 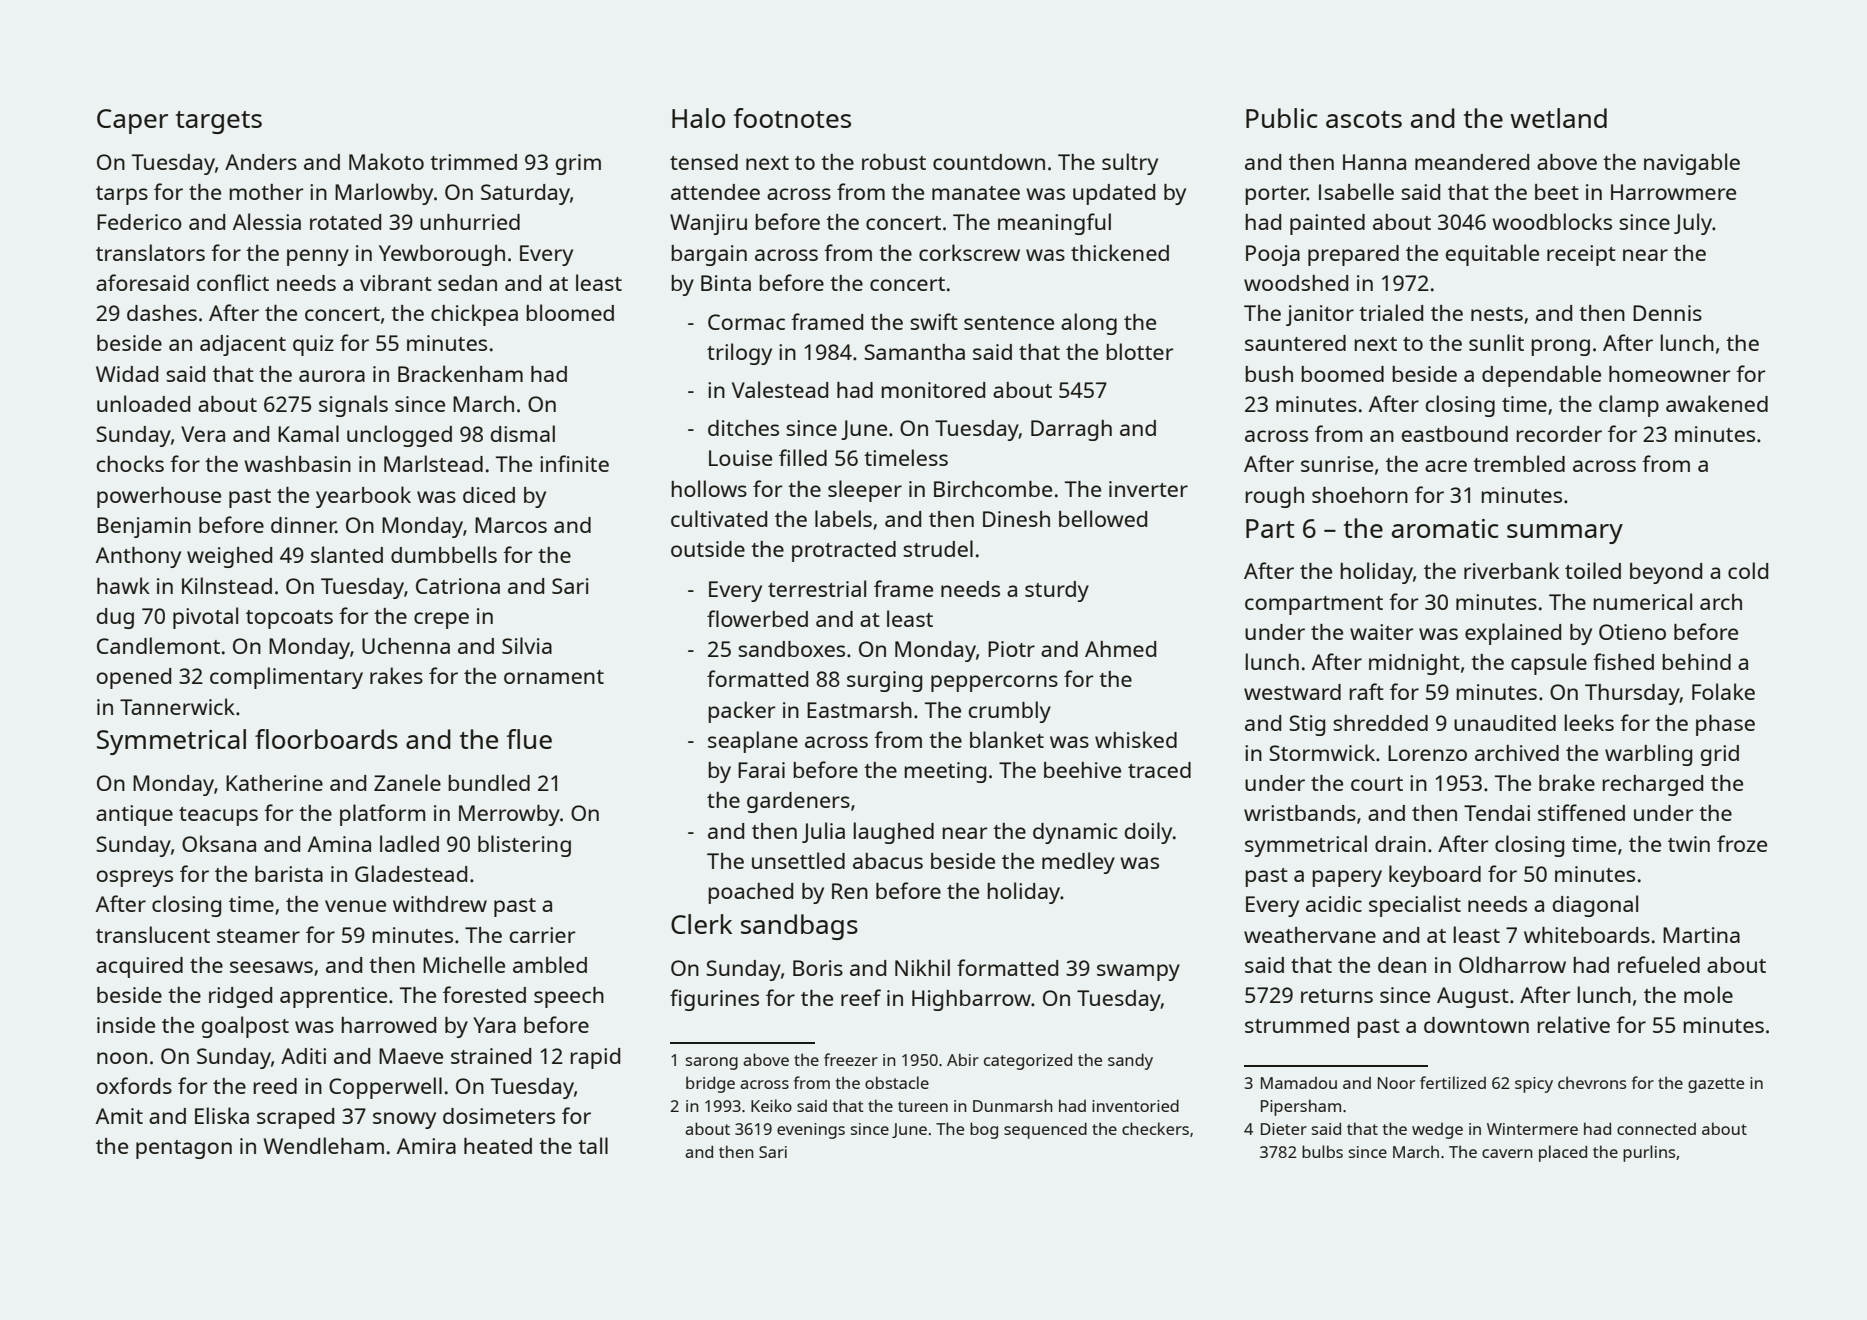 I want to click on Uchenna, so click(x=406, y=646).
